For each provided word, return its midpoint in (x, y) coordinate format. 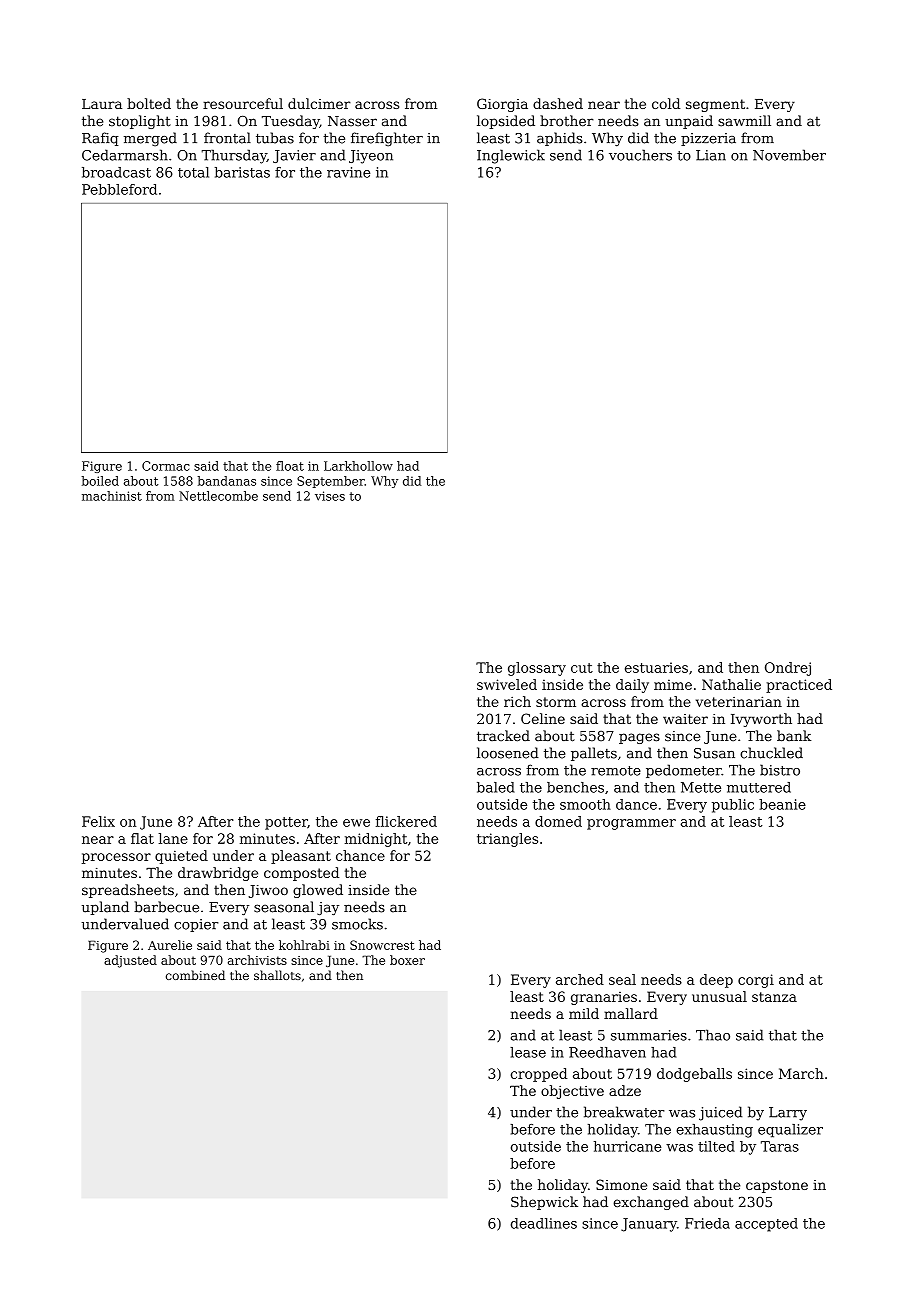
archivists (257, 960)
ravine (348, 172)
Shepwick (544, 1203)
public (733, 806)
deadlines (544, 1223)
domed (558, 821)
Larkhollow (358, 466)
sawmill (744, 121)
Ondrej (788, 669)
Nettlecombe (218, 496)
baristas (242, 172)
